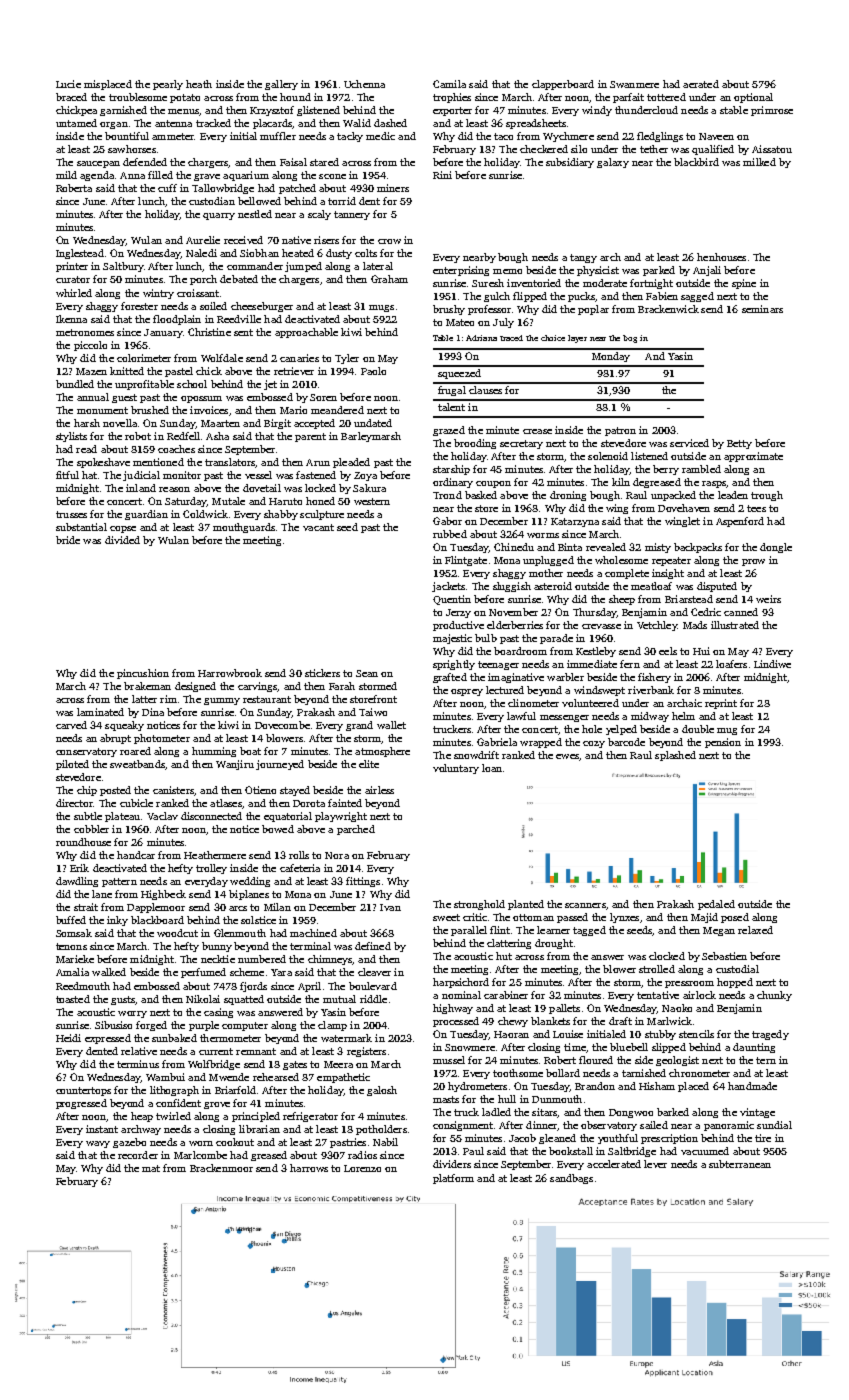 The width and height of the document is (849, 1400). Describe the element at coordinates (382, 752) in the document. I see `atmosphere` at that location.
